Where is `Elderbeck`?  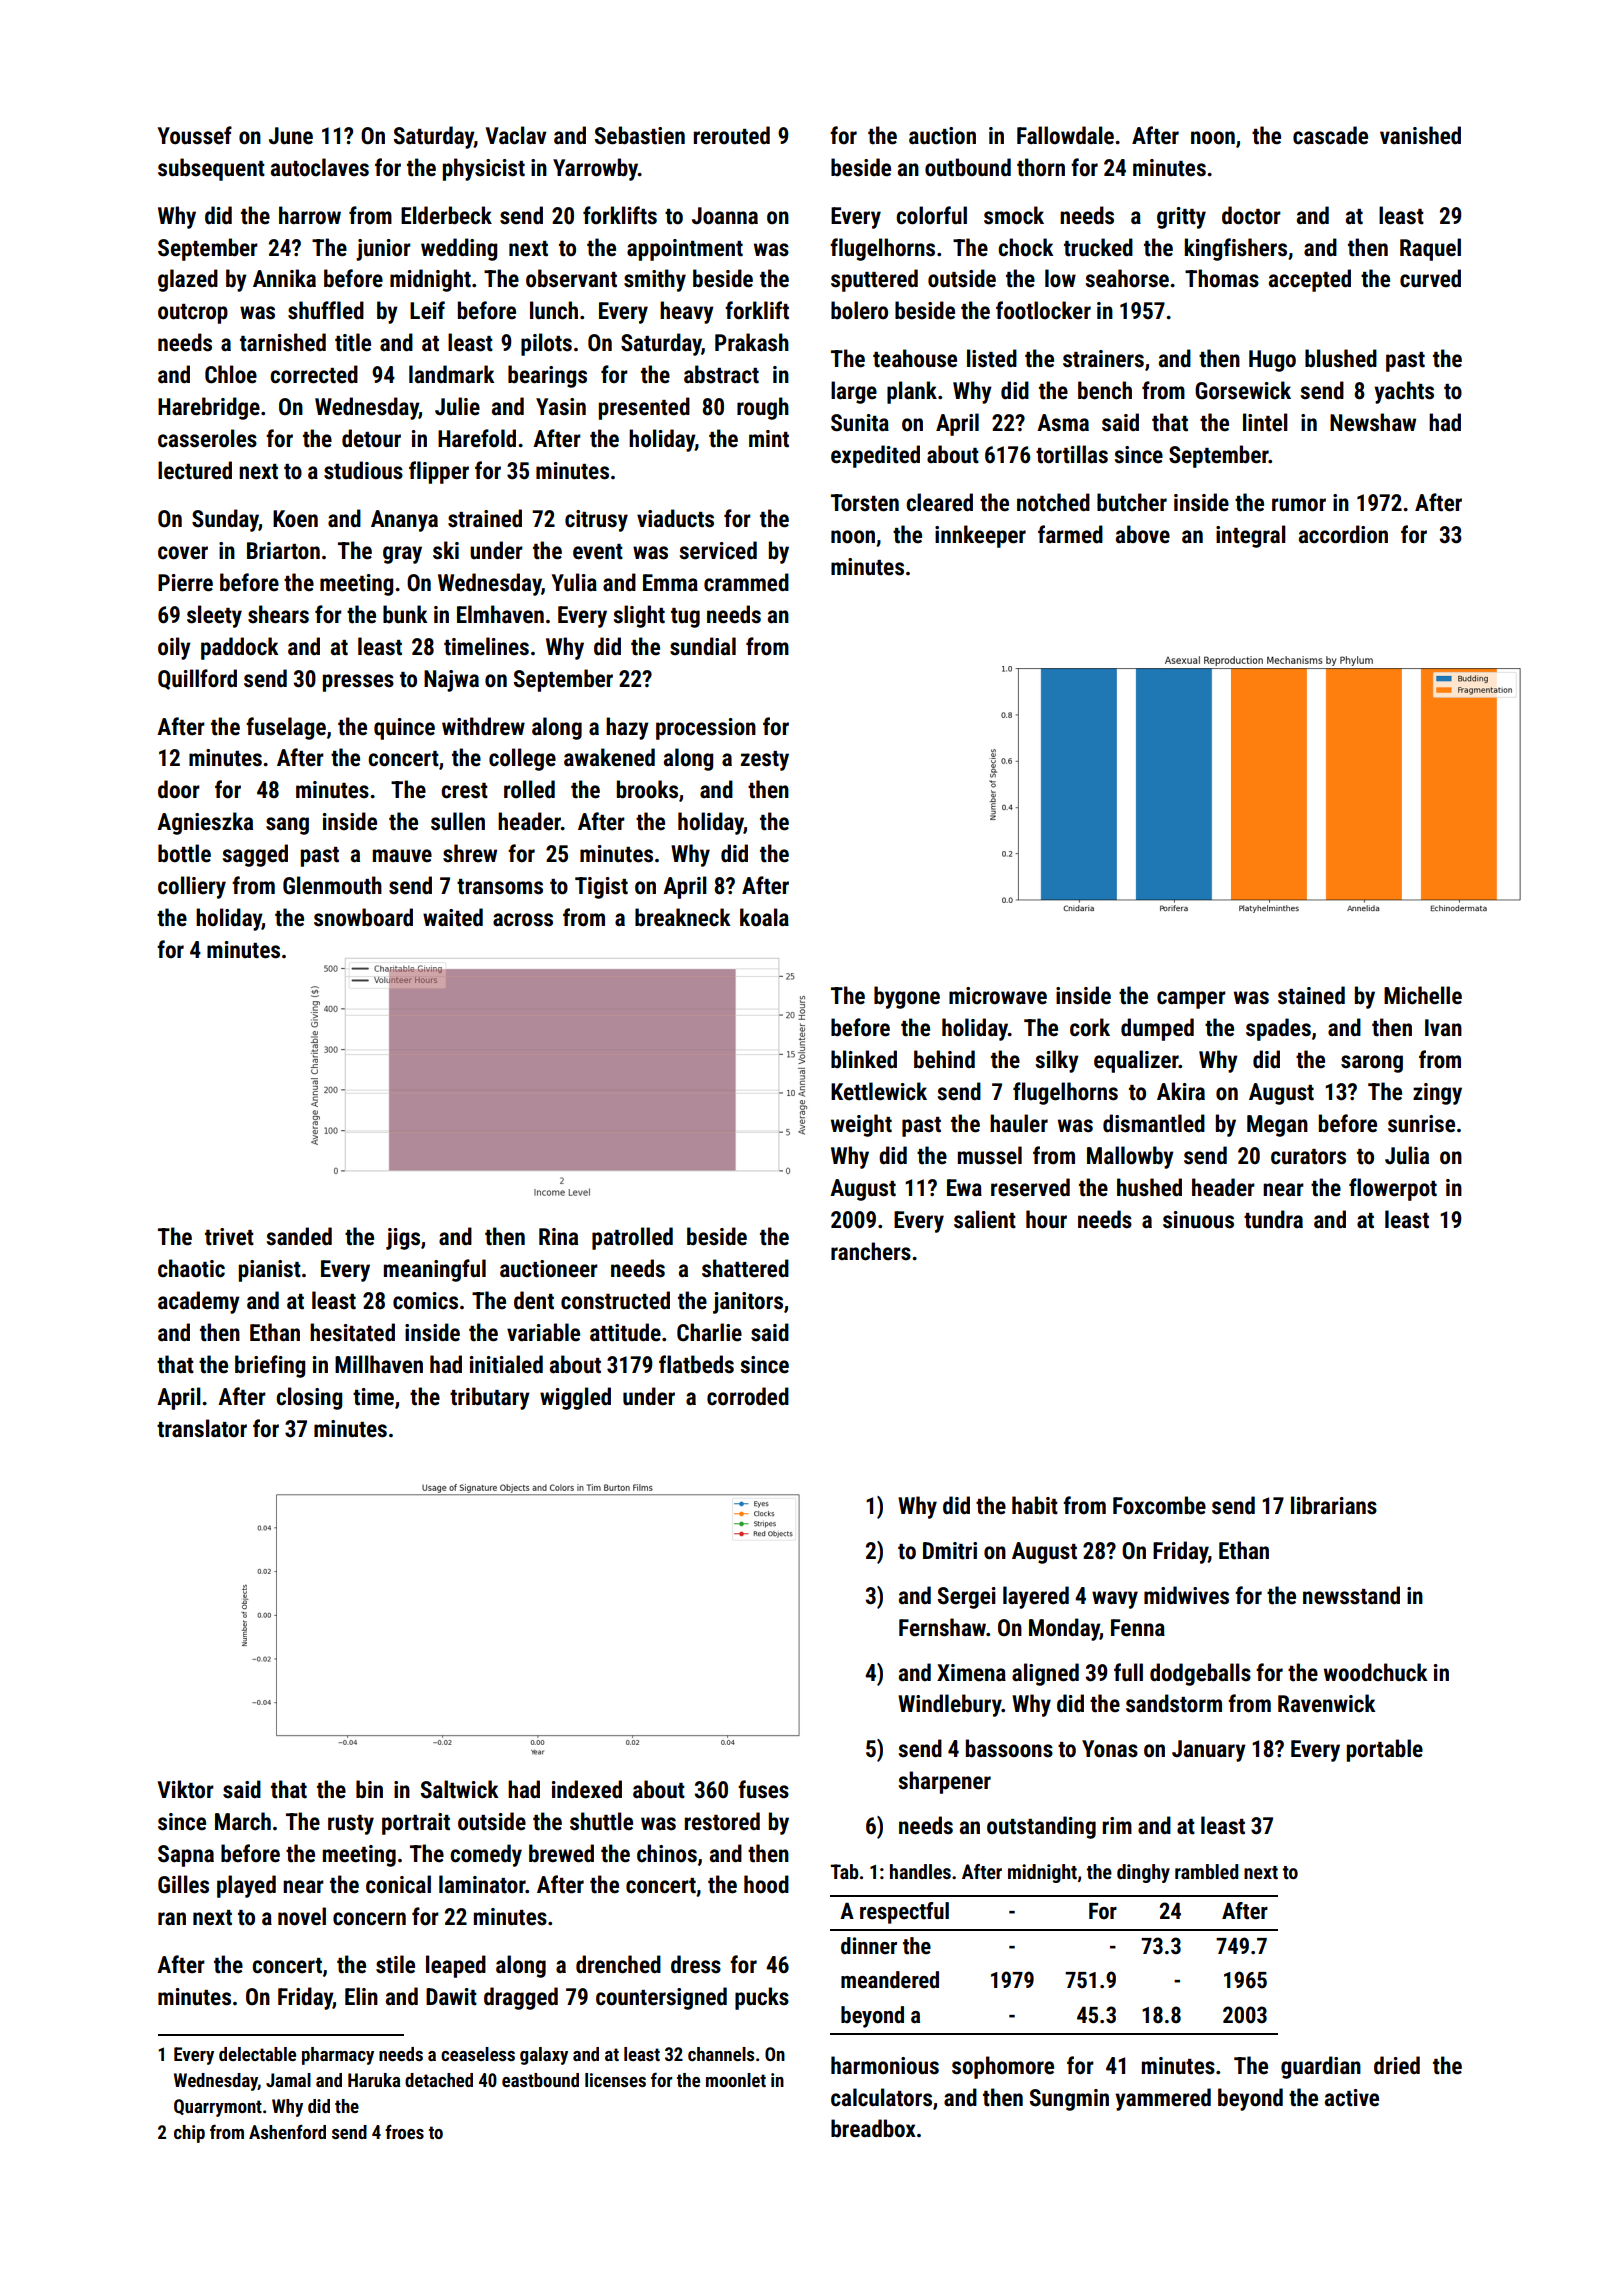 Elderbeck is located at coordinates (446, 215).
